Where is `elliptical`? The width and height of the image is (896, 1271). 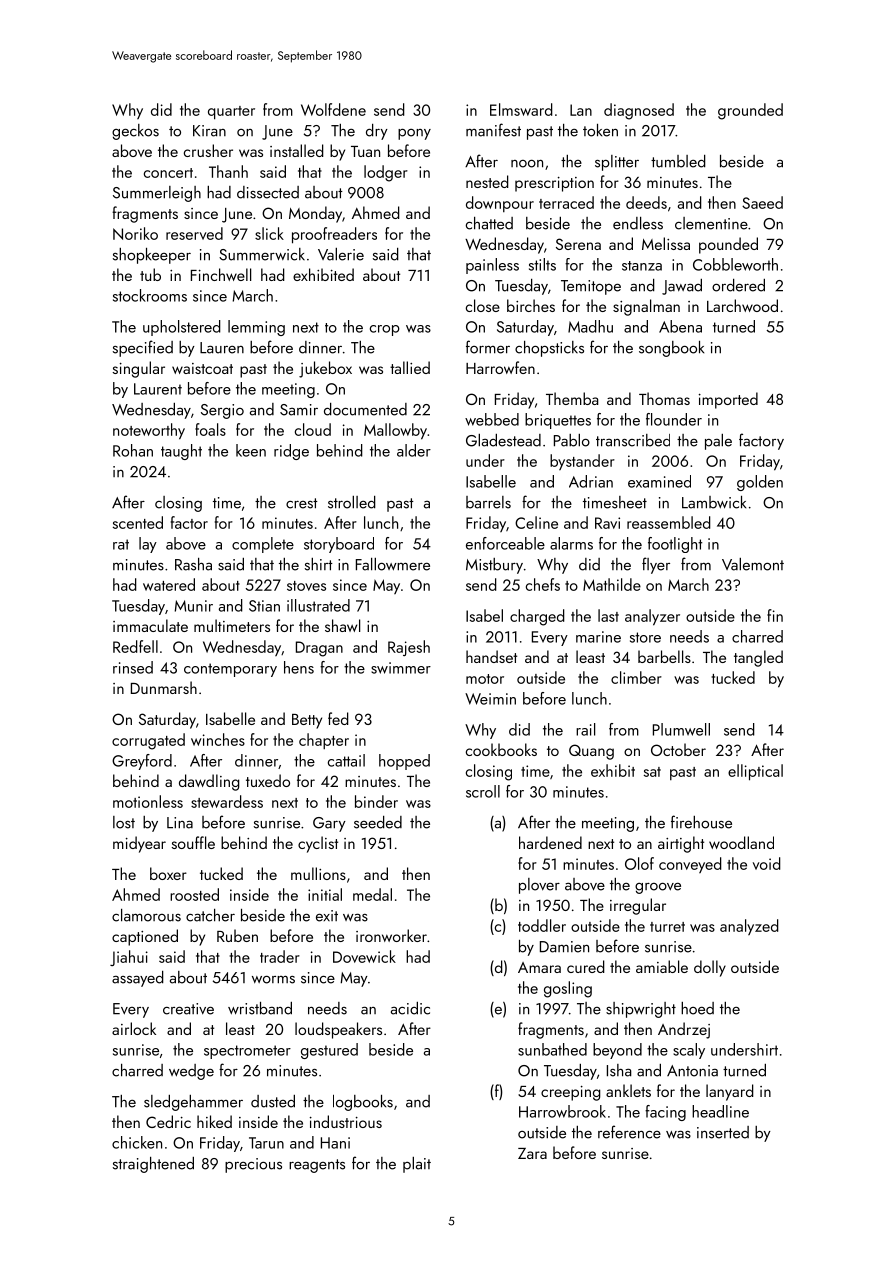 elliptical is located at coordinates (755, 772).
